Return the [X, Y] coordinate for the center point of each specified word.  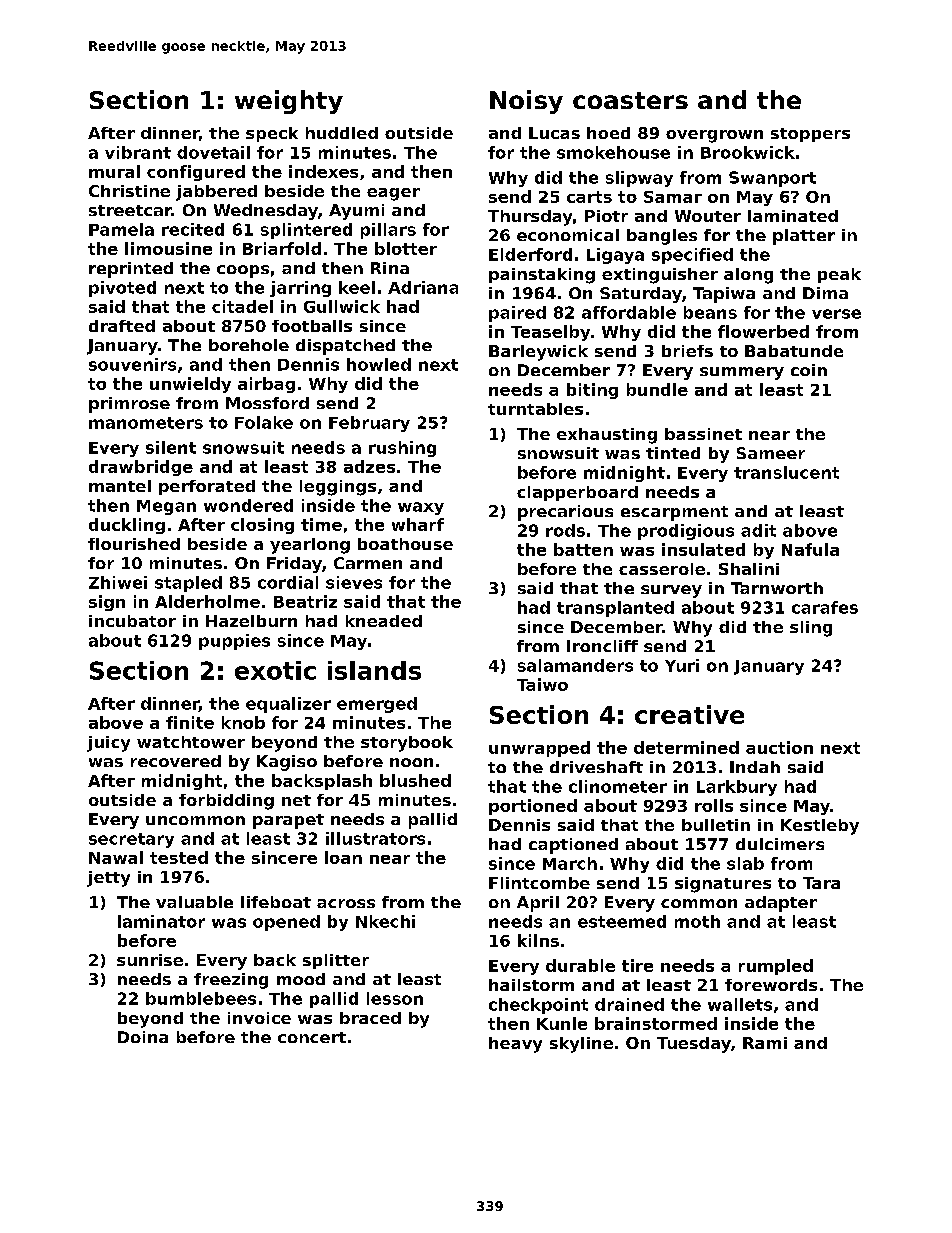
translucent [786, 472]
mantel [120, 486]
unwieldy [190, 385]
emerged [377, 705]
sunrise [150, 960]
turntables [535, 409]
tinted [673, 453]
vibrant [138, 152]
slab [745, 863]
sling [811, 629]
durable [580, 965]
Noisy [526, 102]
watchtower [191, 742]
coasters [630, 100]
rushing [402, 449]
